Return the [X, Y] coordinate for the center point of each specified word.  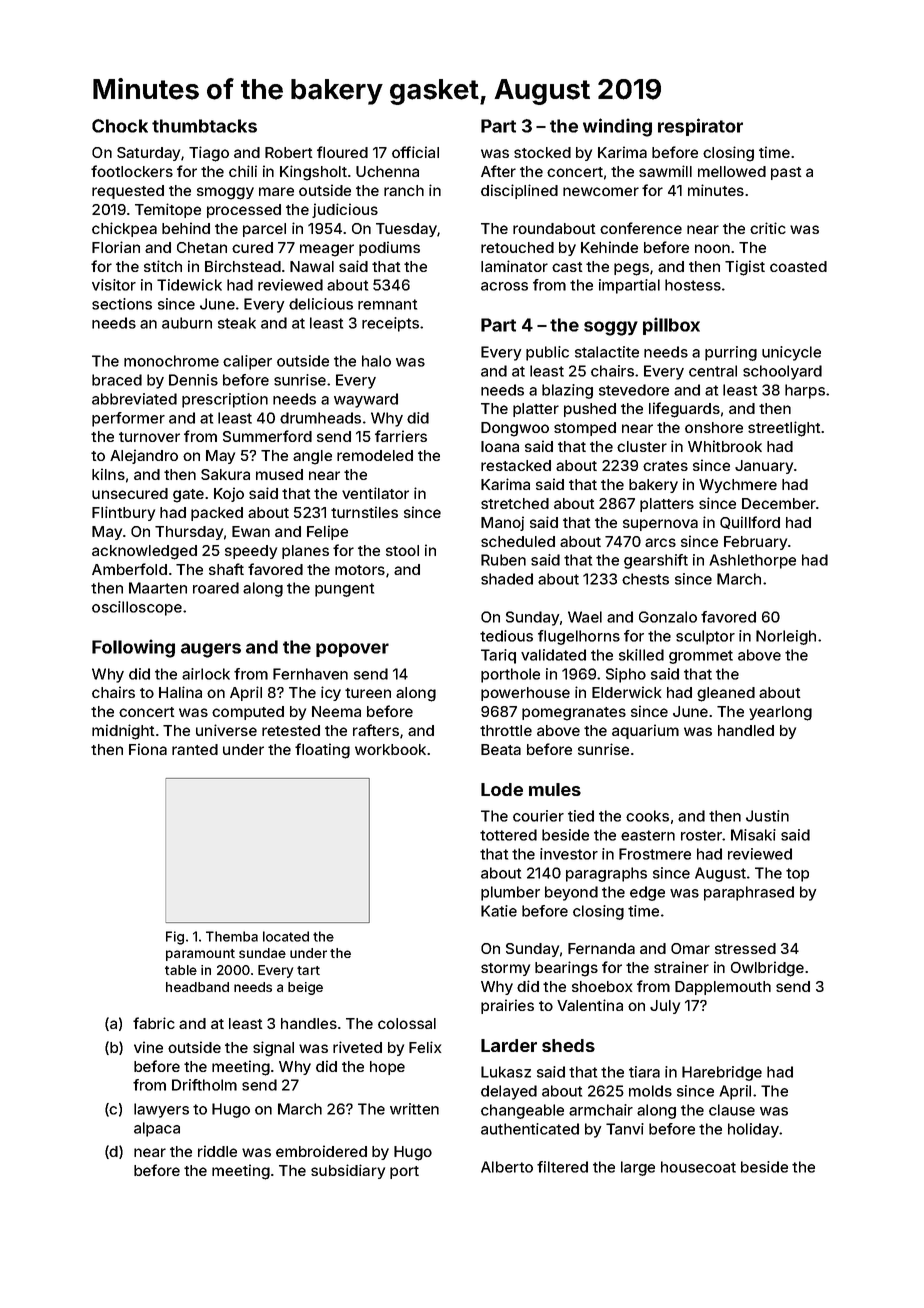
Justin [767, 816]
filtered [562, 1167]
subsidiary [348, 1171]
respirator [700, 127]
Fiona [148, 749]
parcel [264, 230]
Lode [502, 789]
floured [342, 152]
